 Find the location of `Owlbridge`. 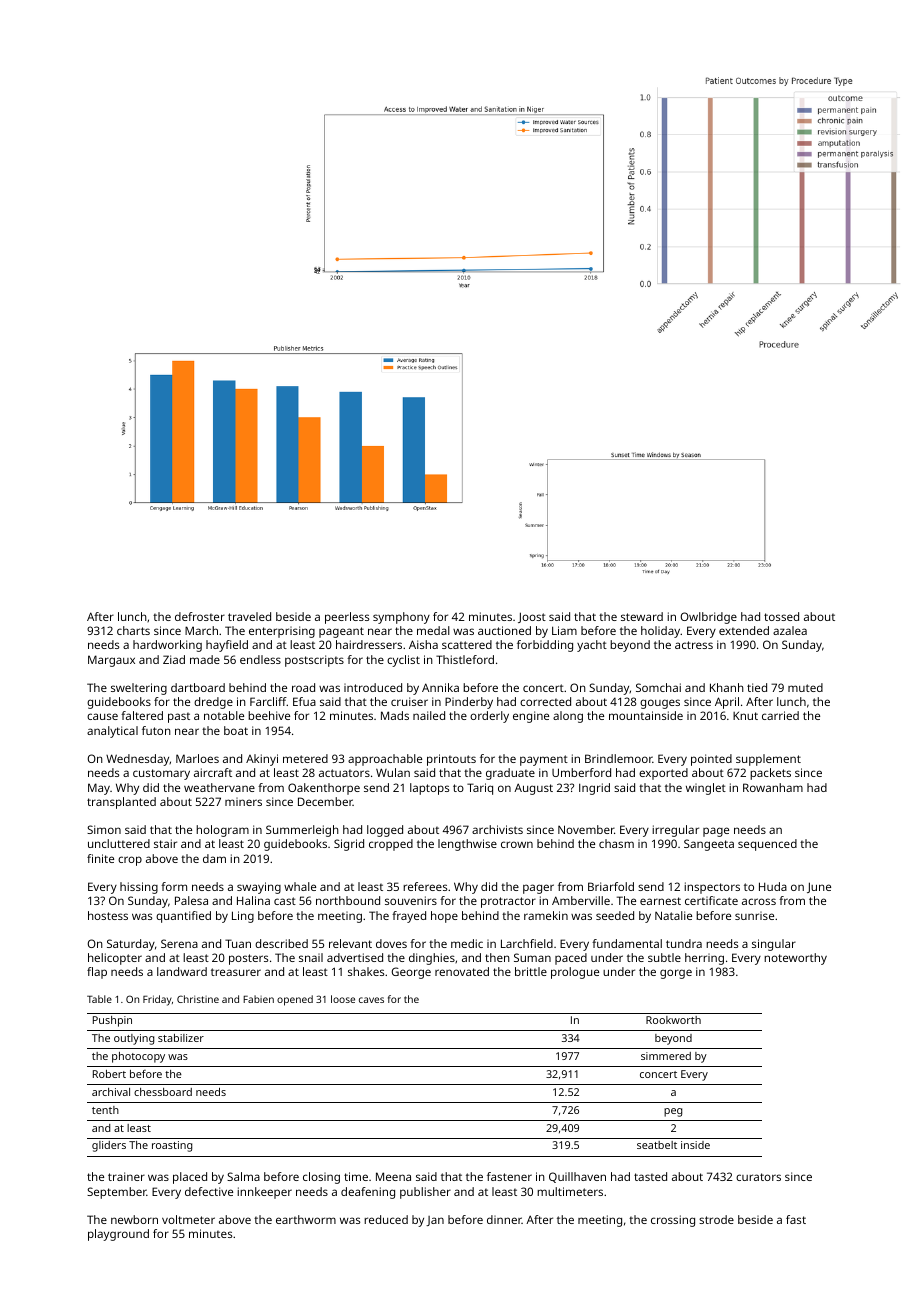

Owlbridge is located at coordinates (708, 618).
